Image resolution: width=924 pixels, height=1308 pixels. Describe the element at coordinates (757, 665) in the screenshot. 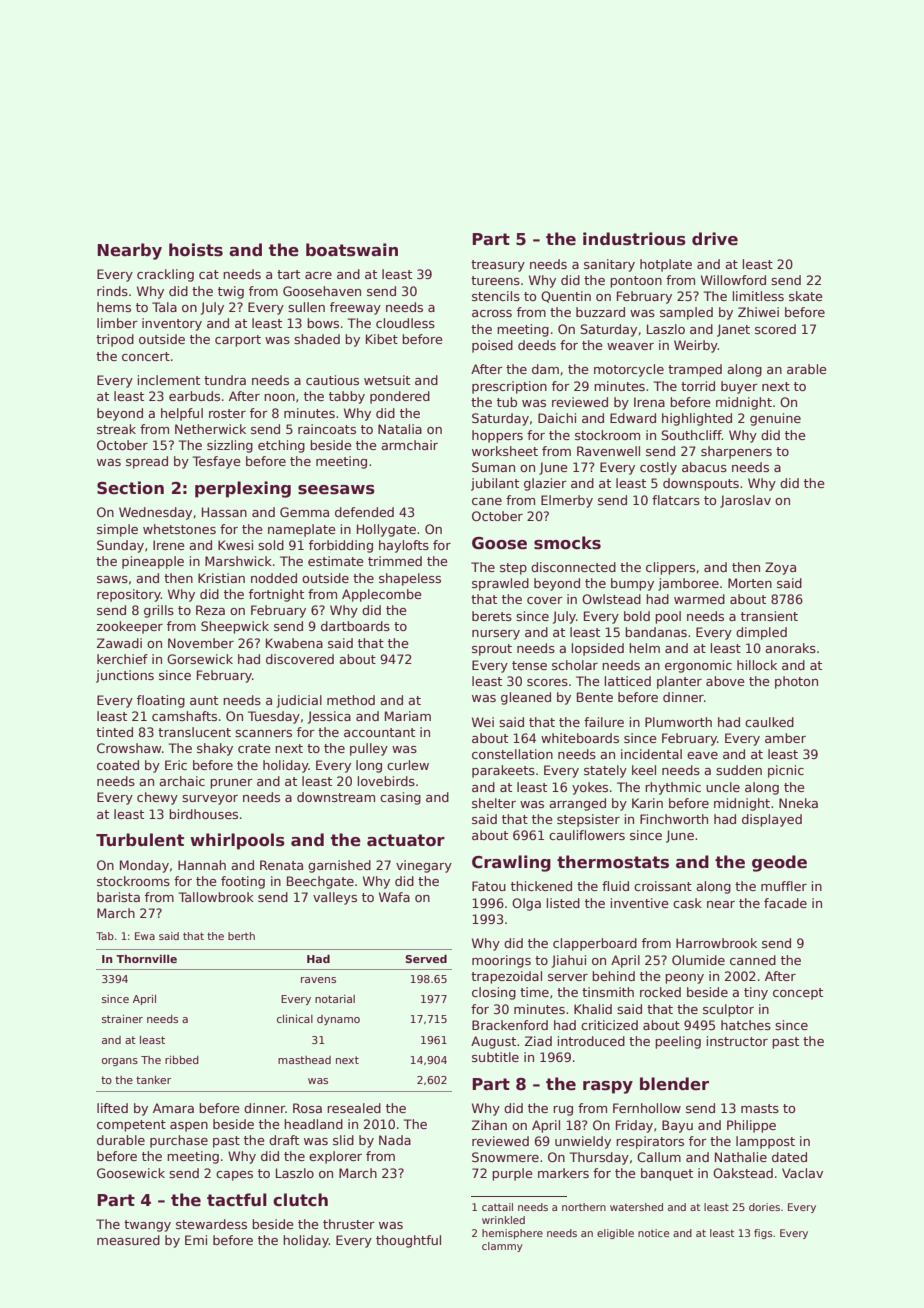

I see `hillock` at that location.
